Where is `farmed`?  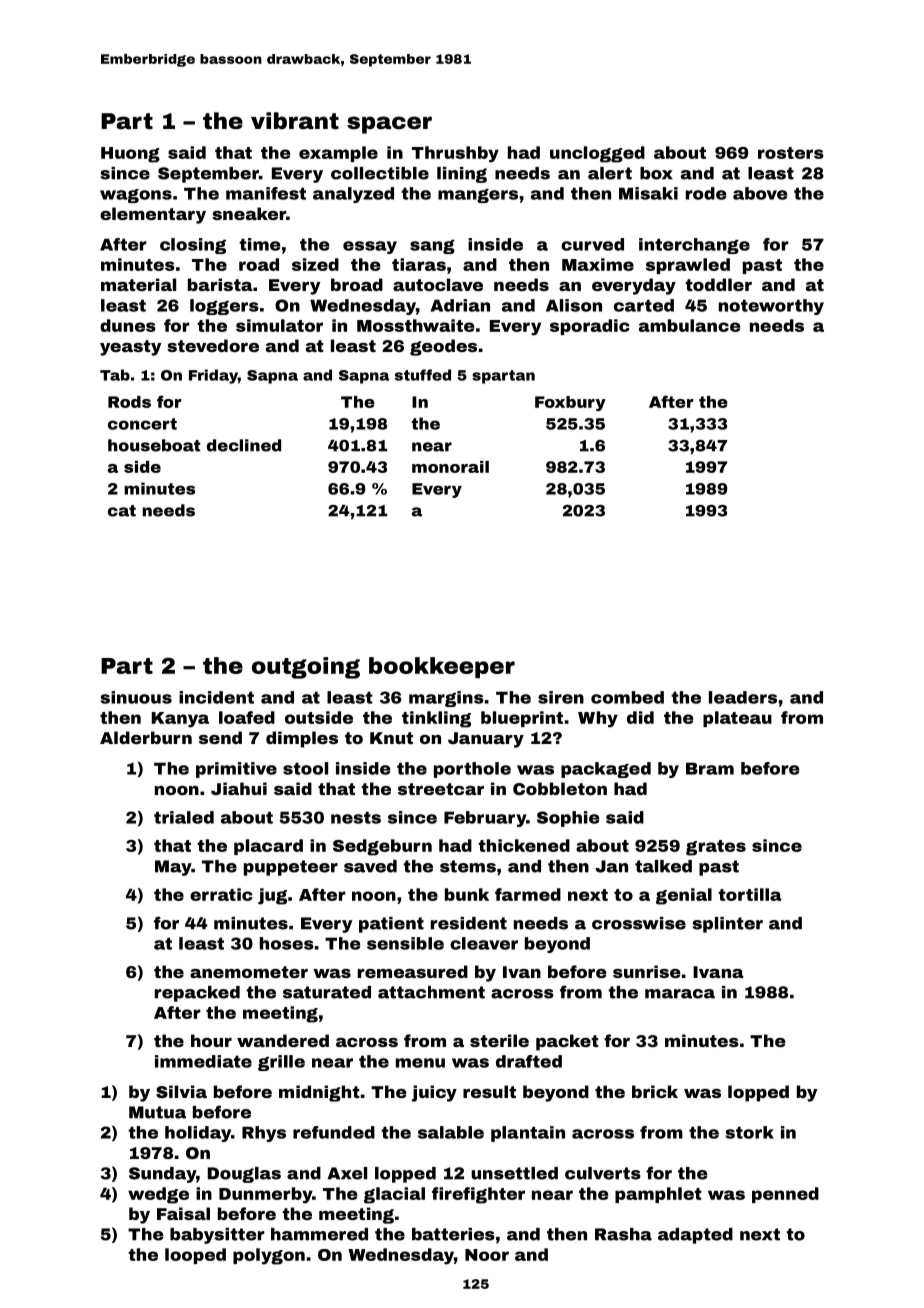
farmed is located at coordinates (528, 894).
